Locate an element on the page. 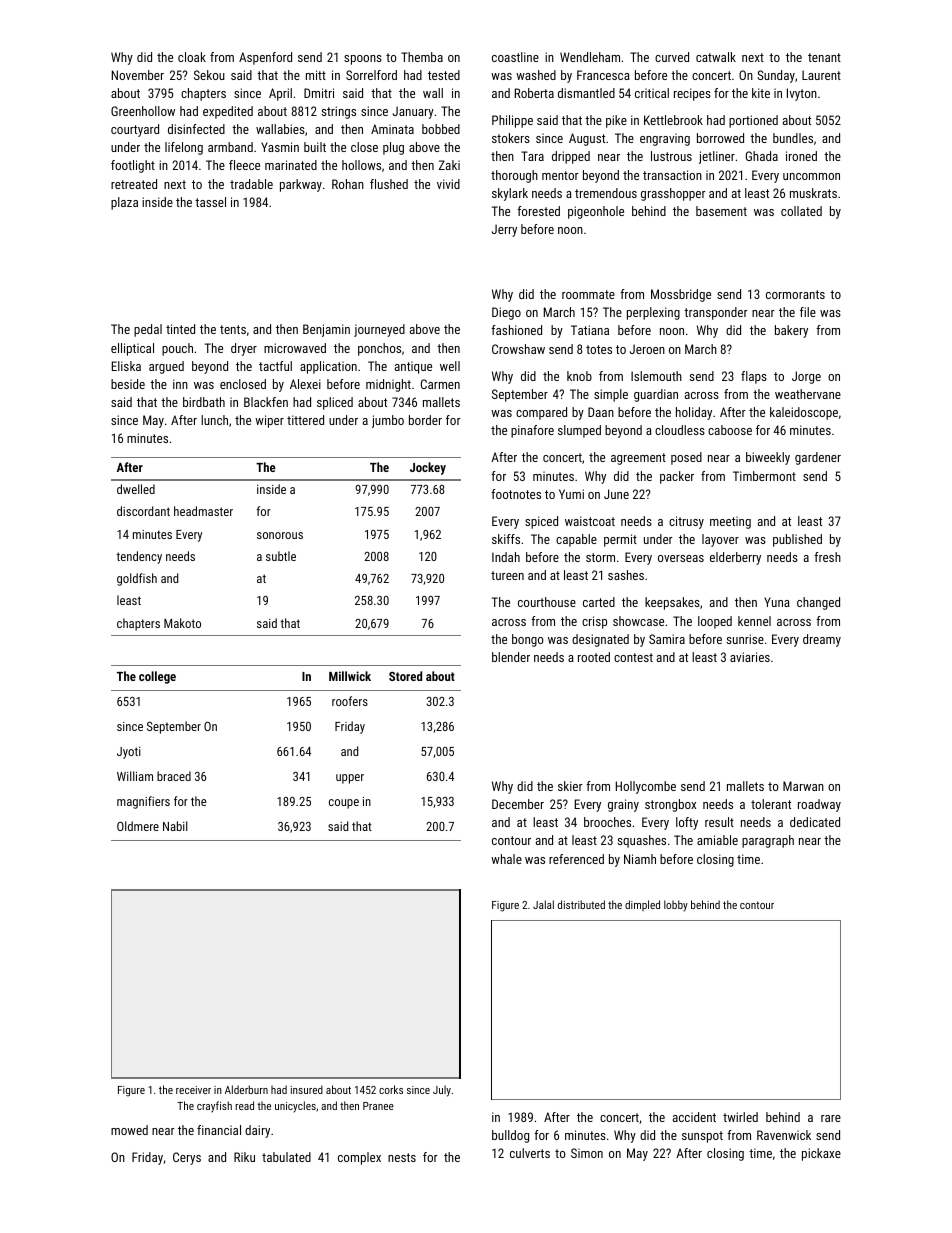 Image resolution: width=952 pixels, height=1233 pixels. compared is located at coordinates (541, 413).
